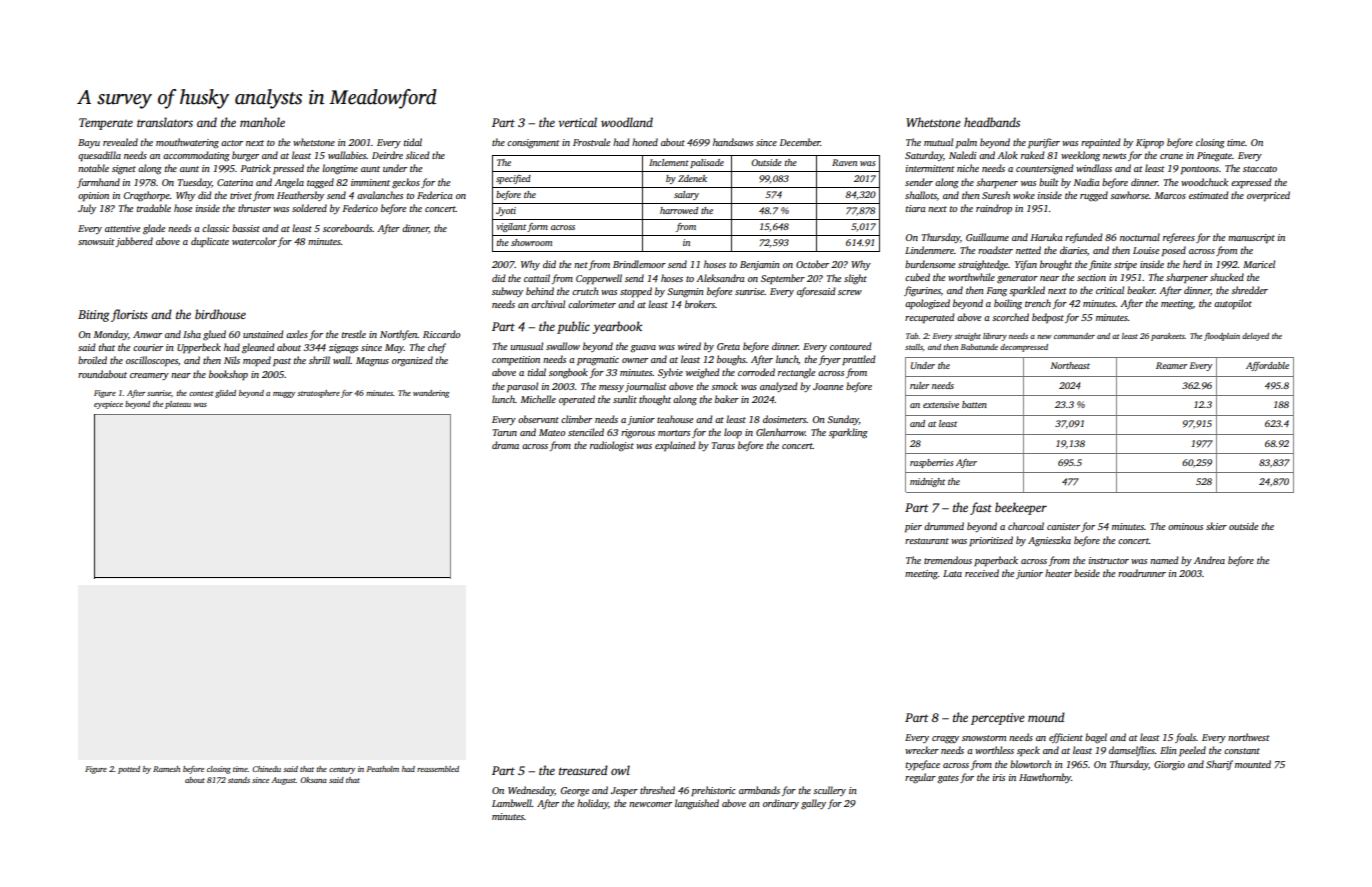 The height and width of the document is (887, 1372). I want to click on Deirdre, so click(387, 155).
